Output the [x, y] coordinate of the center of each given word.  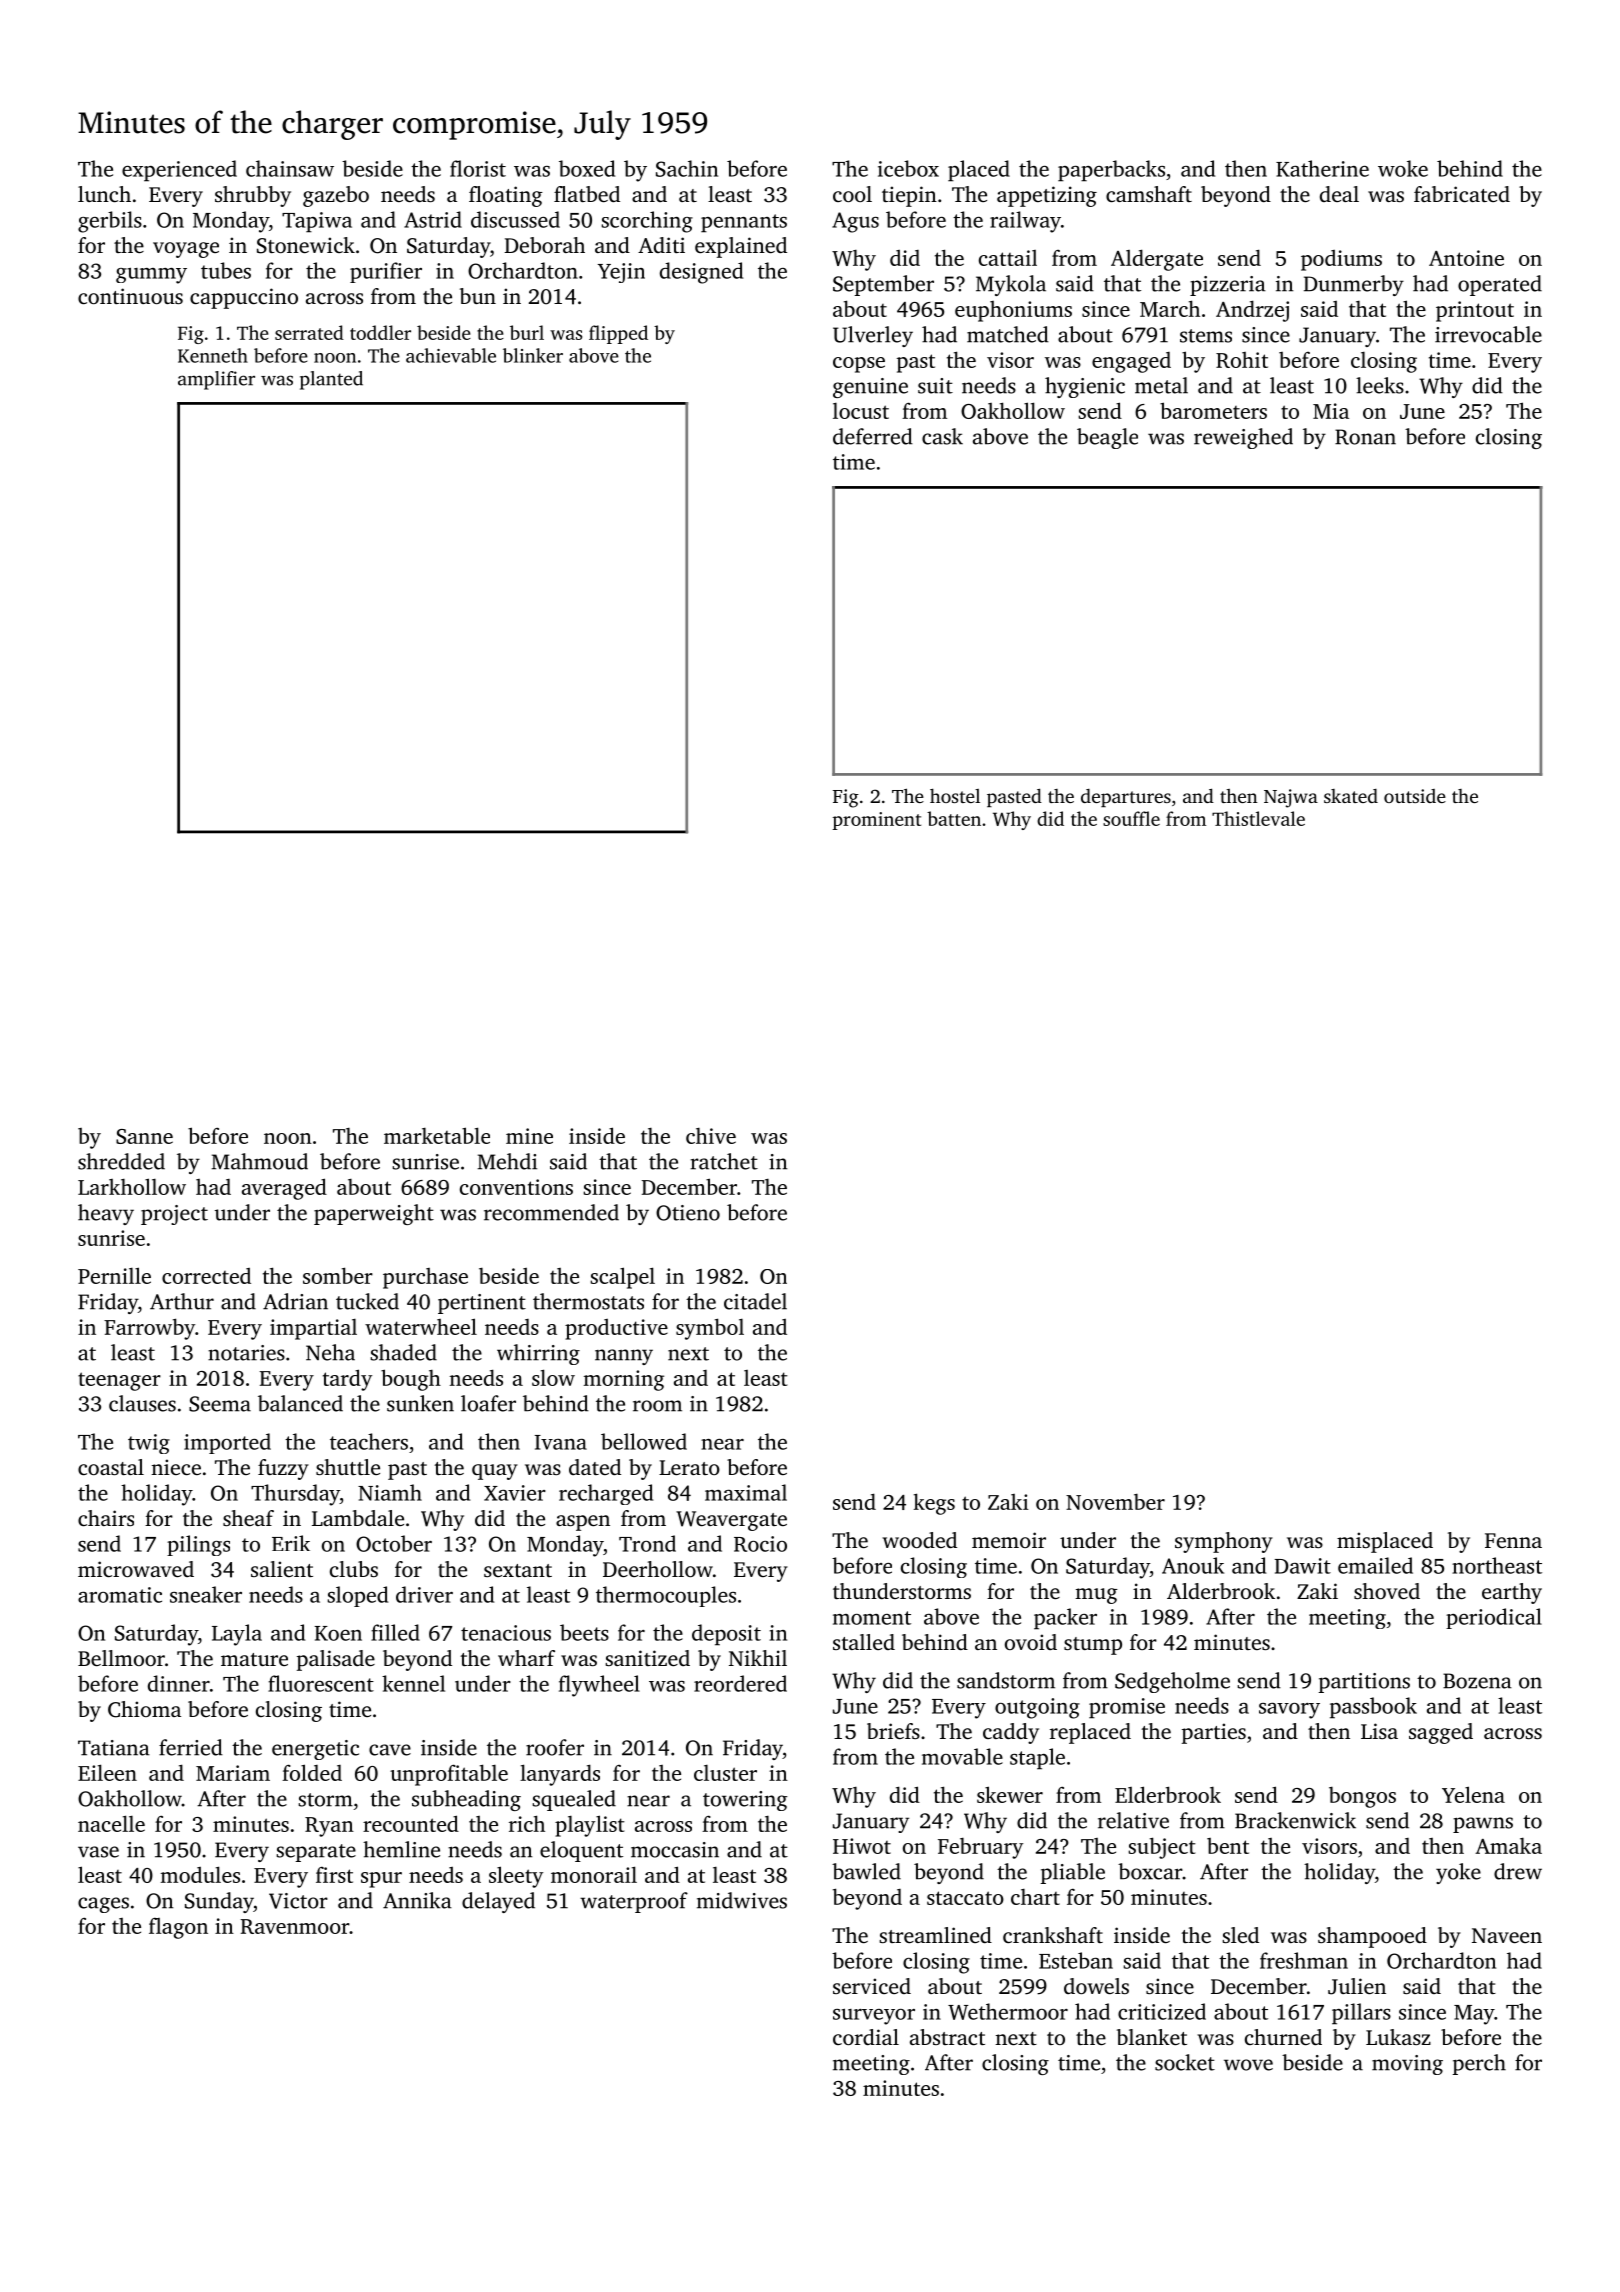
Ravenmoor [294, 1926]
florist [478, 168]
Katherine [1322, 168]
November [1115, 1502]
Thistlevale [1258, 818]
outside [1415, 796]
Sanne [144, 1136]
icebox [908, 168]
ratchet [724, 1161]
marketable [437, 1135]
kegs [934, 1504]
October [394, 1543]
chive [711, 1136]
